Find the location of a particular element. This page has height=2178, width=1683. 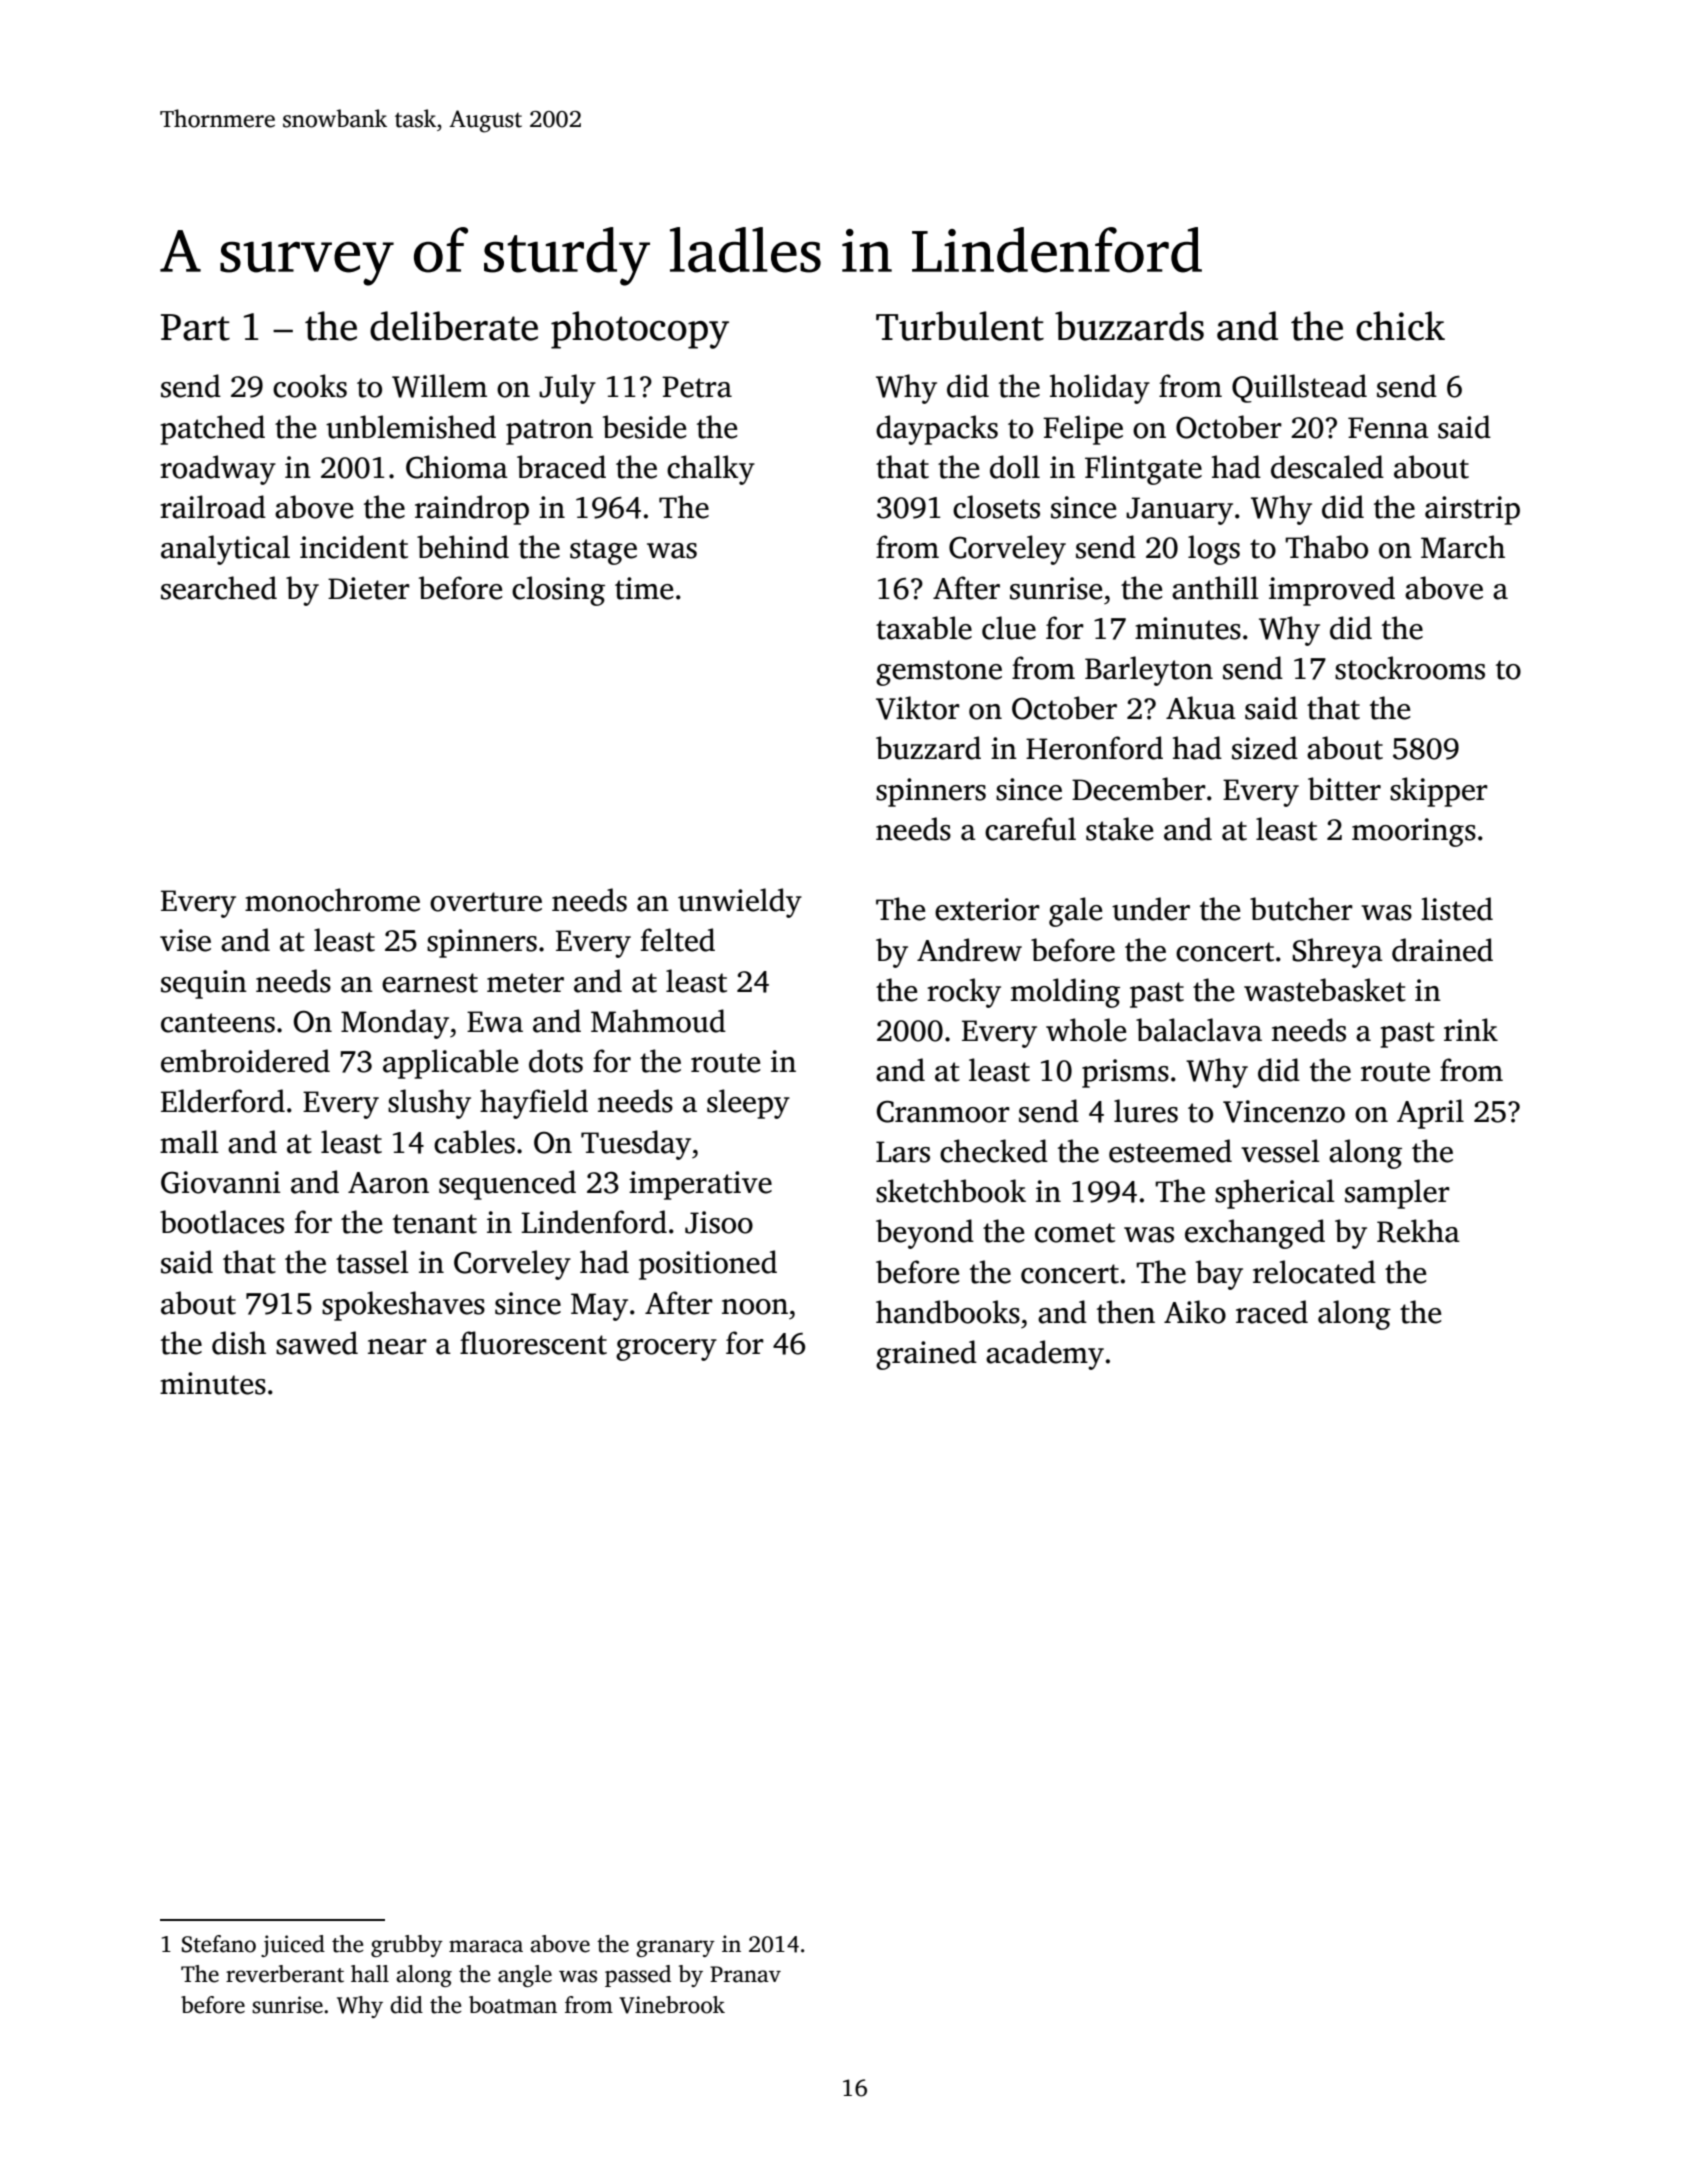

Turbulent is located at coordinates (960, 326).
